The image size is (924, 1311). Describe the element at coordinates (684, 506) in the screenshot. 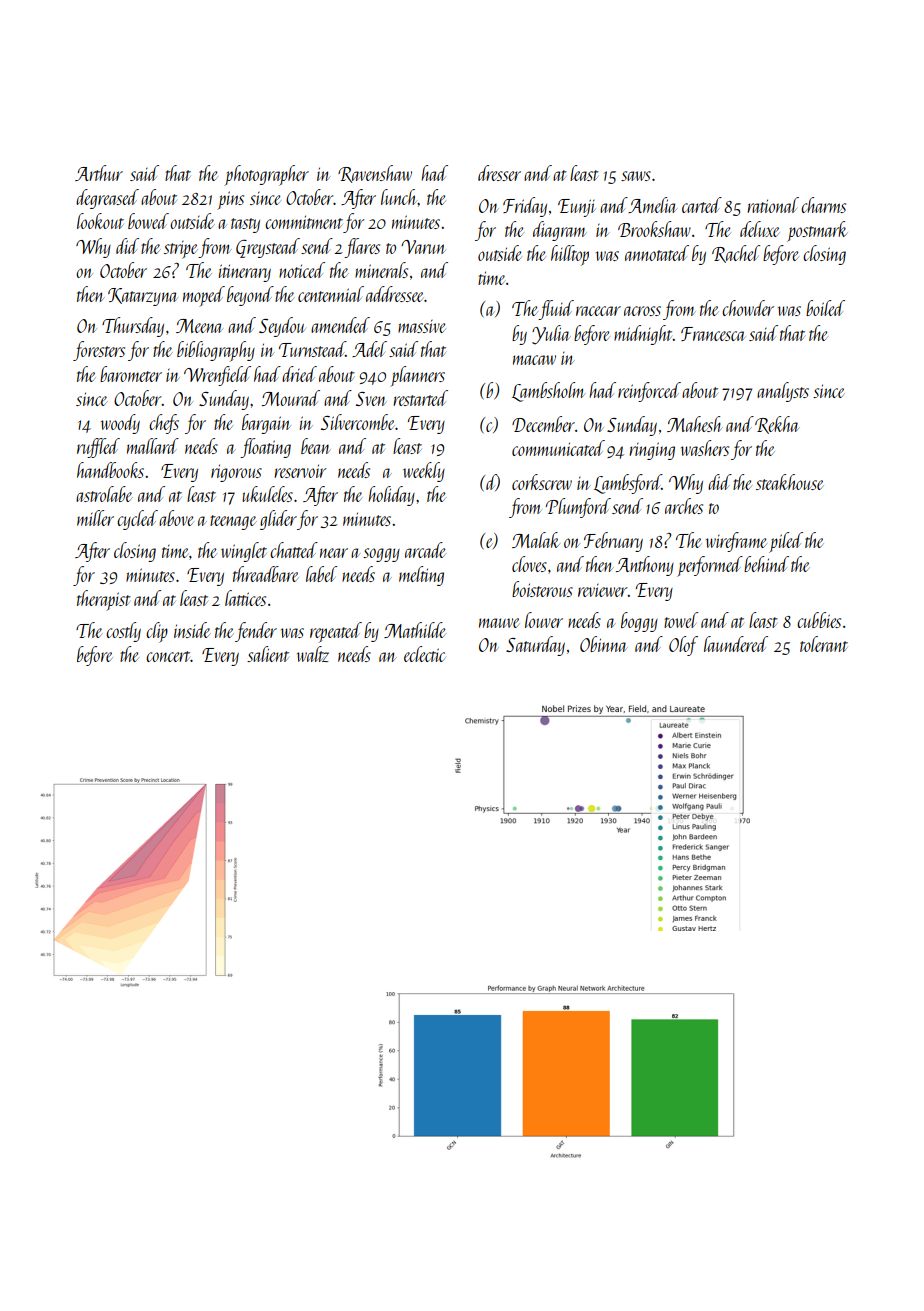

I see `arches` at that location.
